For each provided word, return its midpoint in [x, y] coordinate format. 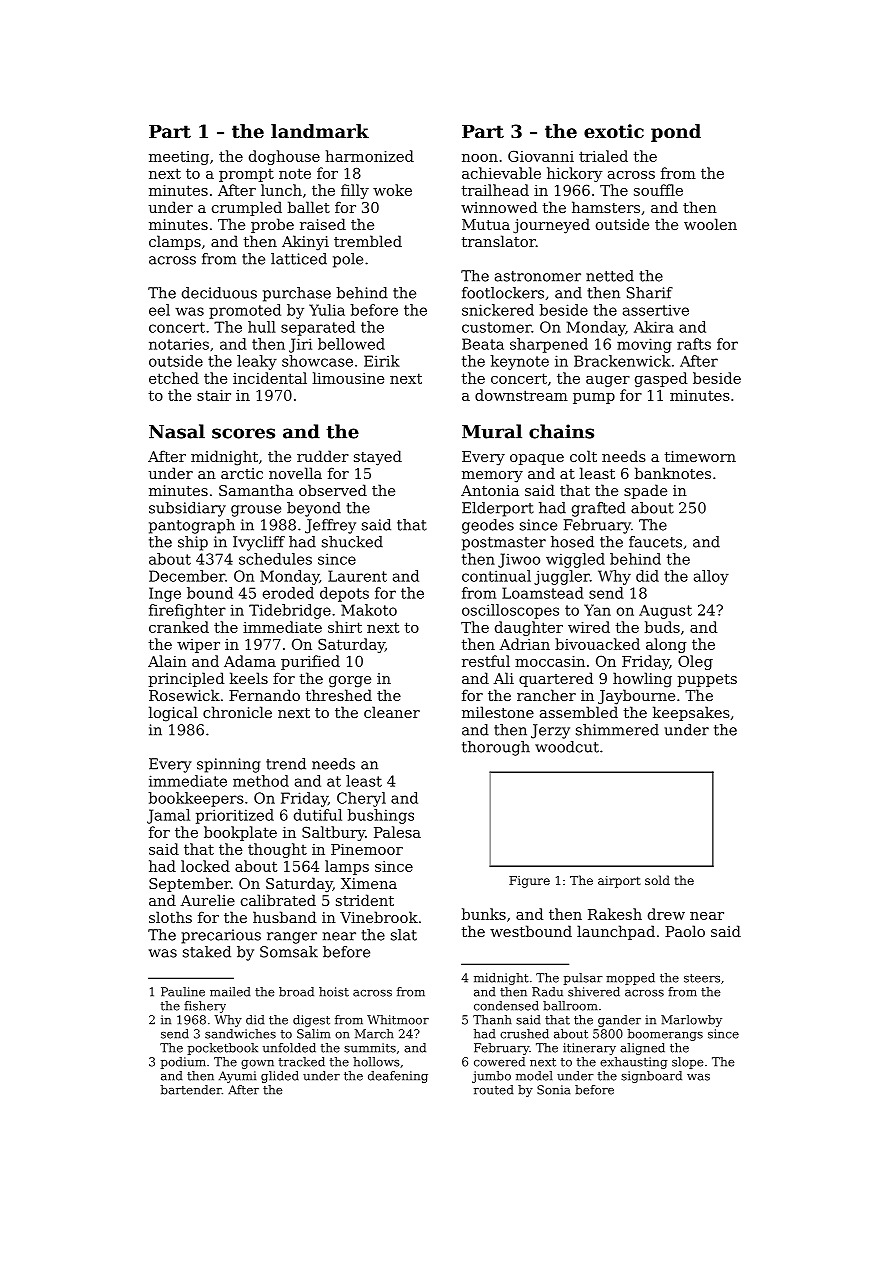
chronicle [237, 712]
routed [494, 1090]
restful [486, 661]
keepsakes [691, 713]
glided [280, 1077]
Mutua [486, 224]
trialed [603, 156]
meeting [179, 158]
